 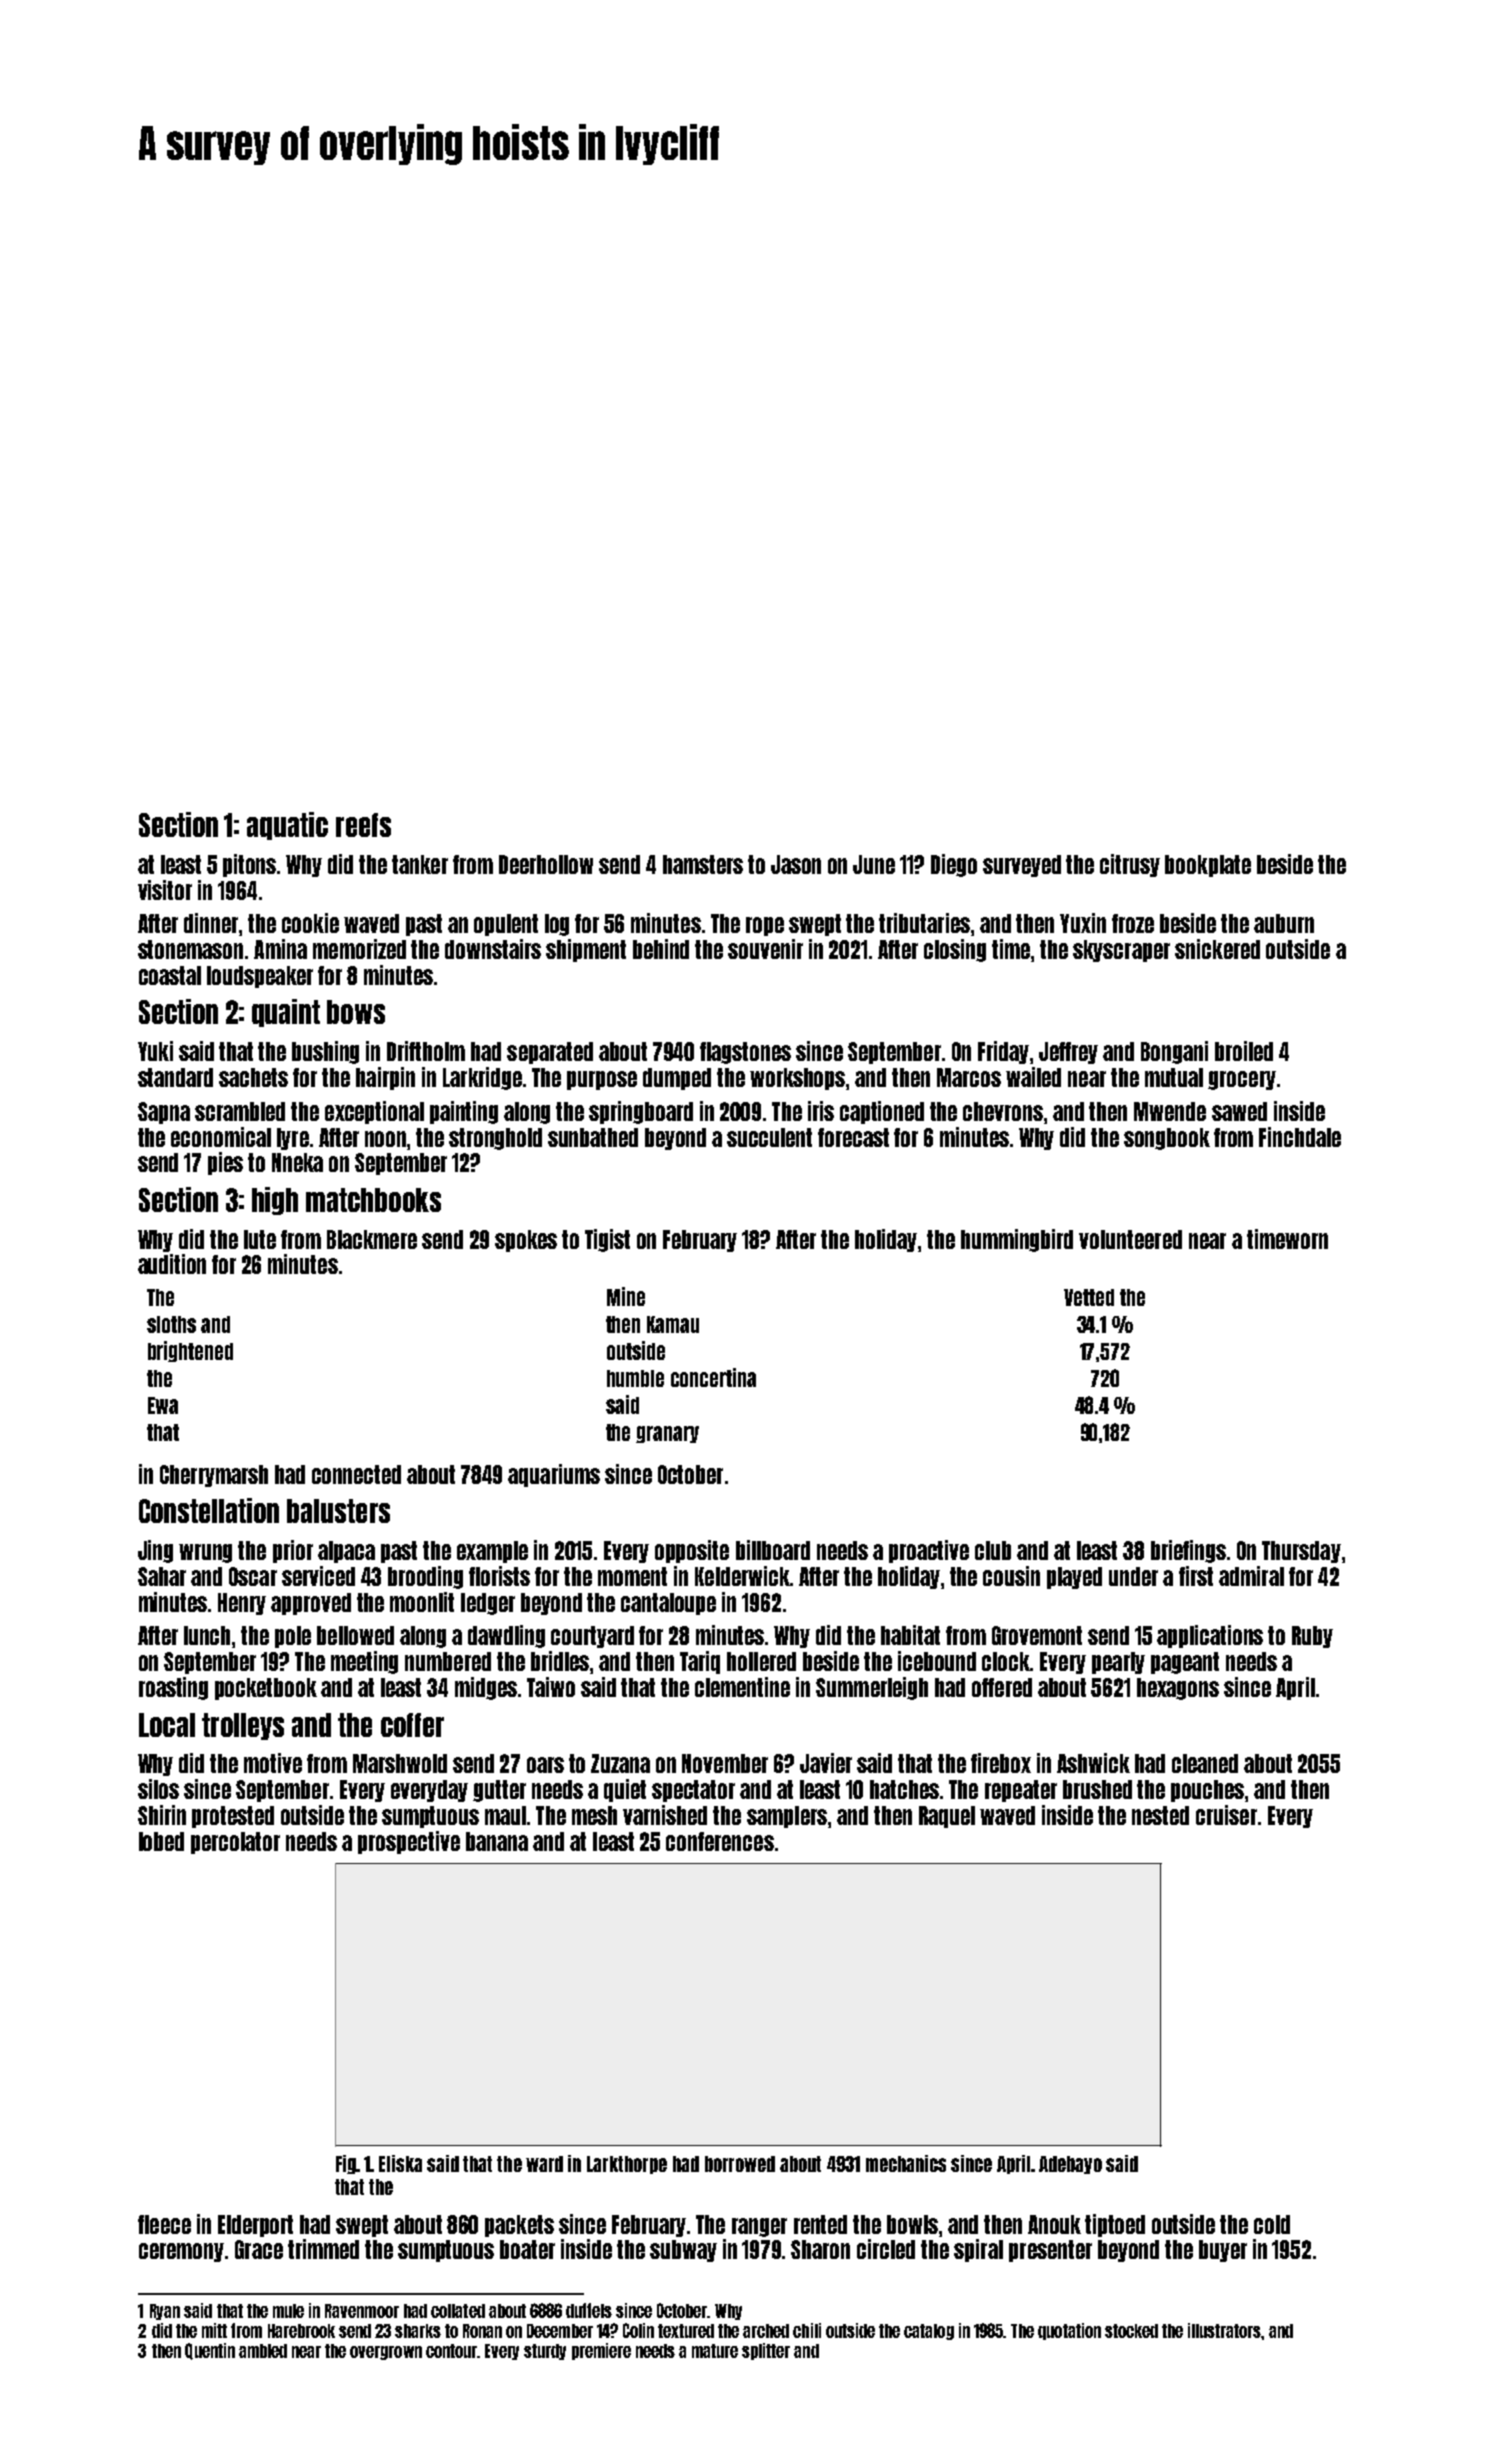 What do you see at coordinates (1174, 1052) in the image?
I see `Bongani` at bounding box center [1174, 1052].
